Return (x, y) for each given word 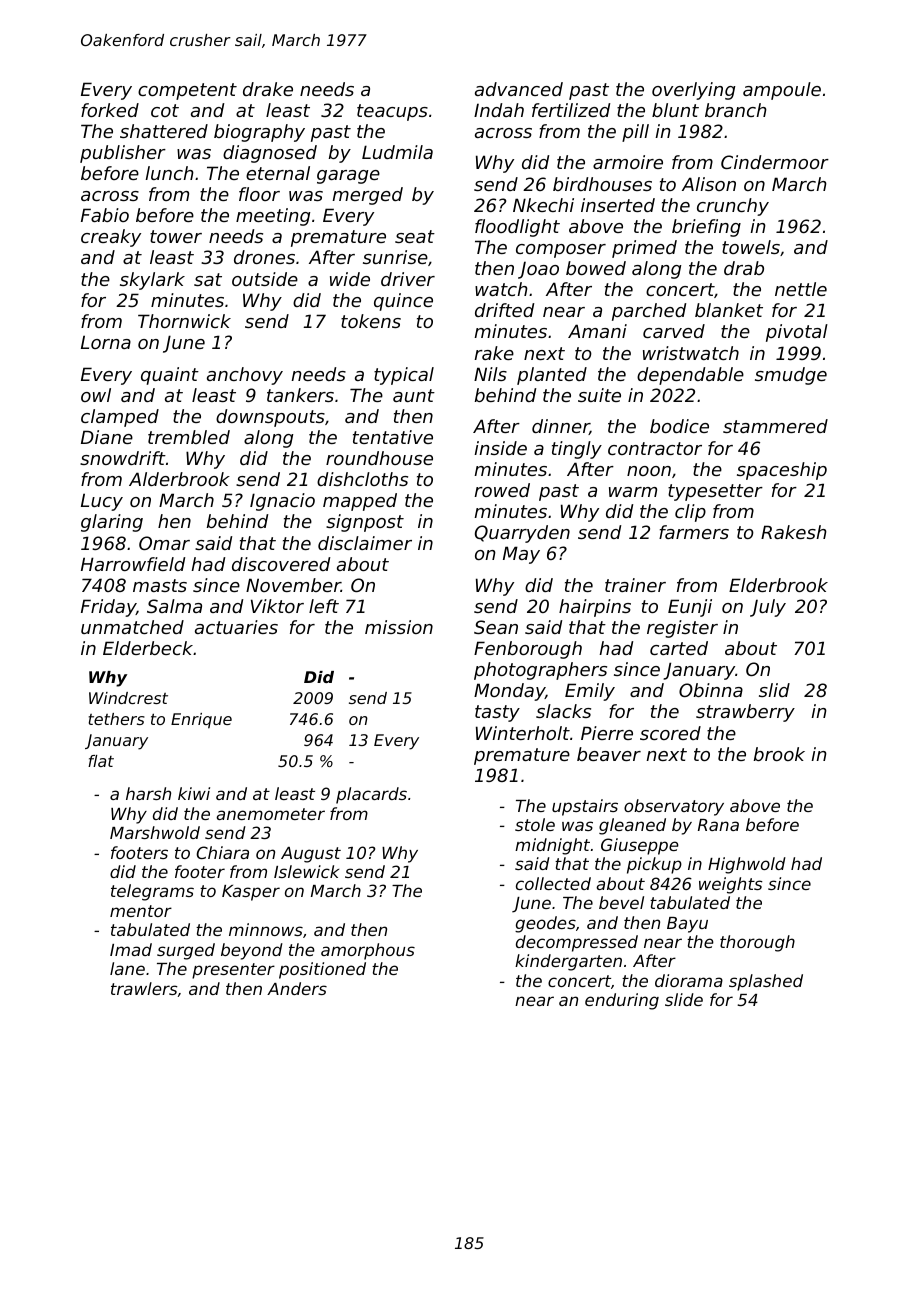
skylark (152, 281)
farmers (694, 532)
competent (187, 91)
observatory (674, 807)
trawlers (144, 988)
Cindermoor (775, 162)
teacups (392, 112)
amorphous (368, 951)
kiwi (194, 793)
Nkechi (543, 205)
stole (535, 824)
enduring (622, 1001)
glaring (112, 523)
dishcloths (362, 479)
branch (736, 110)
